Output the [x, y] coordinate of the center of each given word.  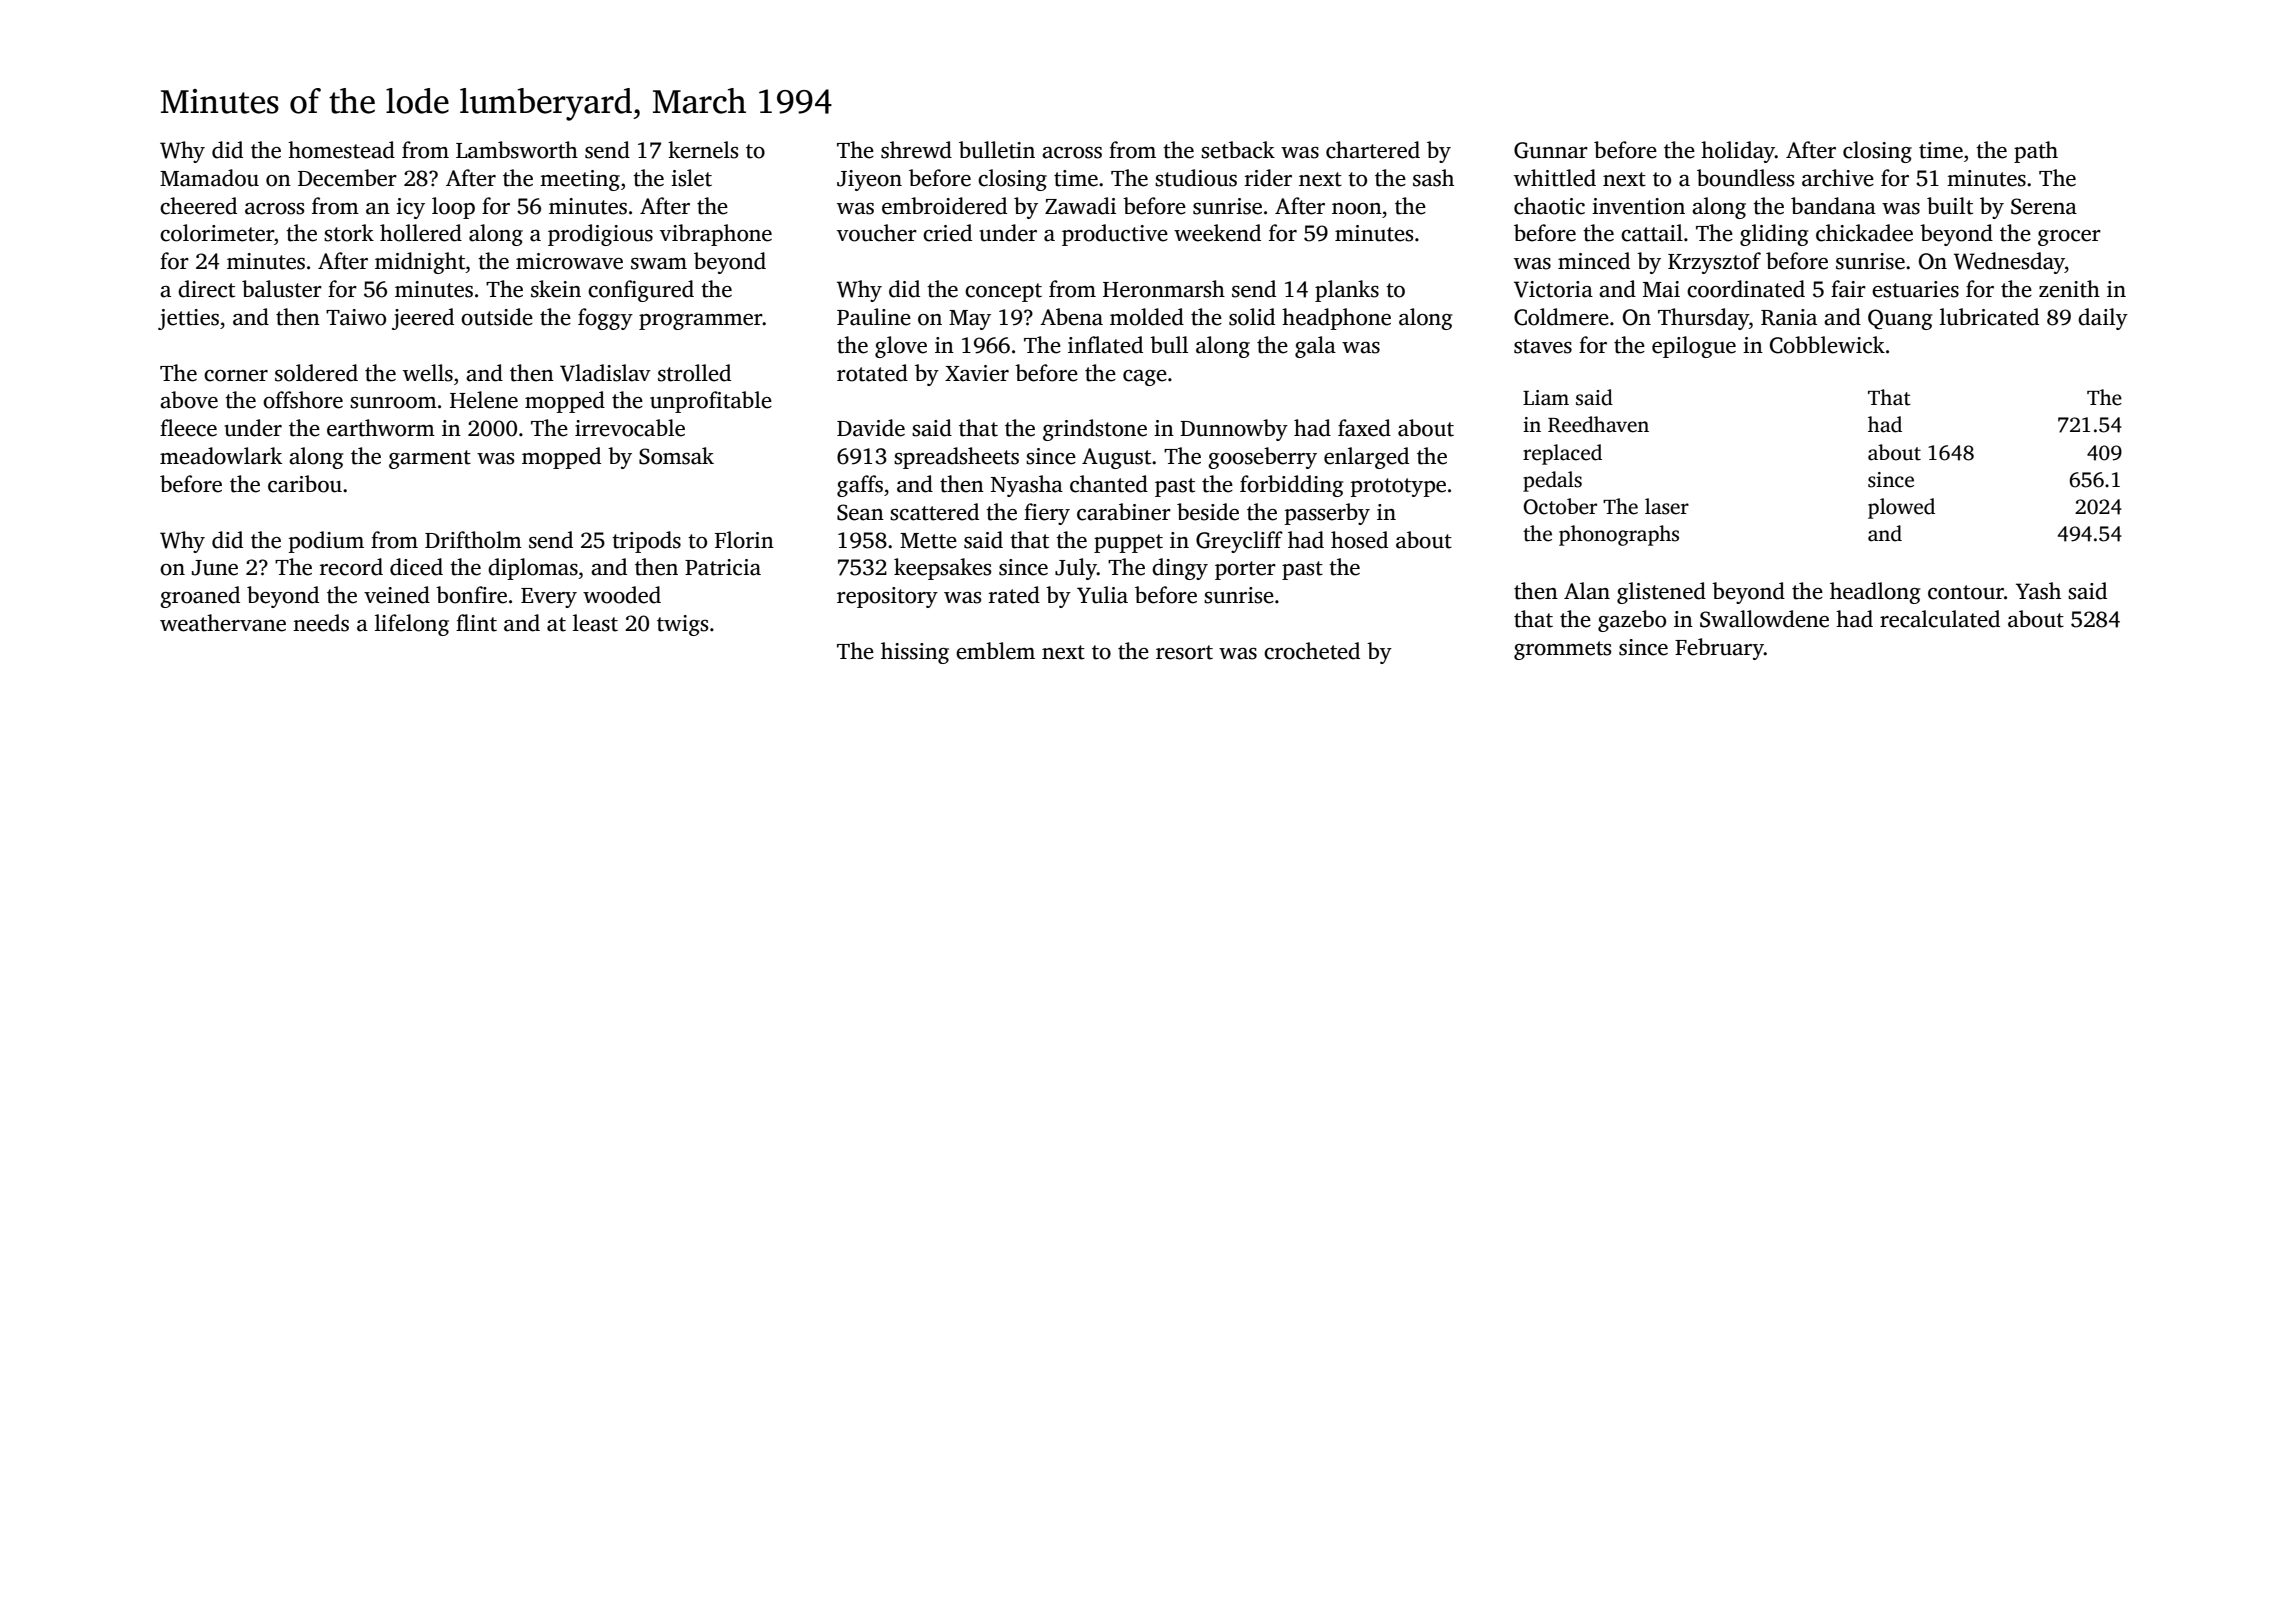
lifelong [412, 625]
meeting [580, 180]
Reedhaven [1598, 424]
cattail [1652, 233]
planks [1347, 291]
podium [326, 542]
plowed [1901, 508]
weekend [1217, 233]
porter [1245, 570]
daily [2103, 319]
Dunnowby [1234, 430]
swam [659, 264]
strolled [694, 373]
